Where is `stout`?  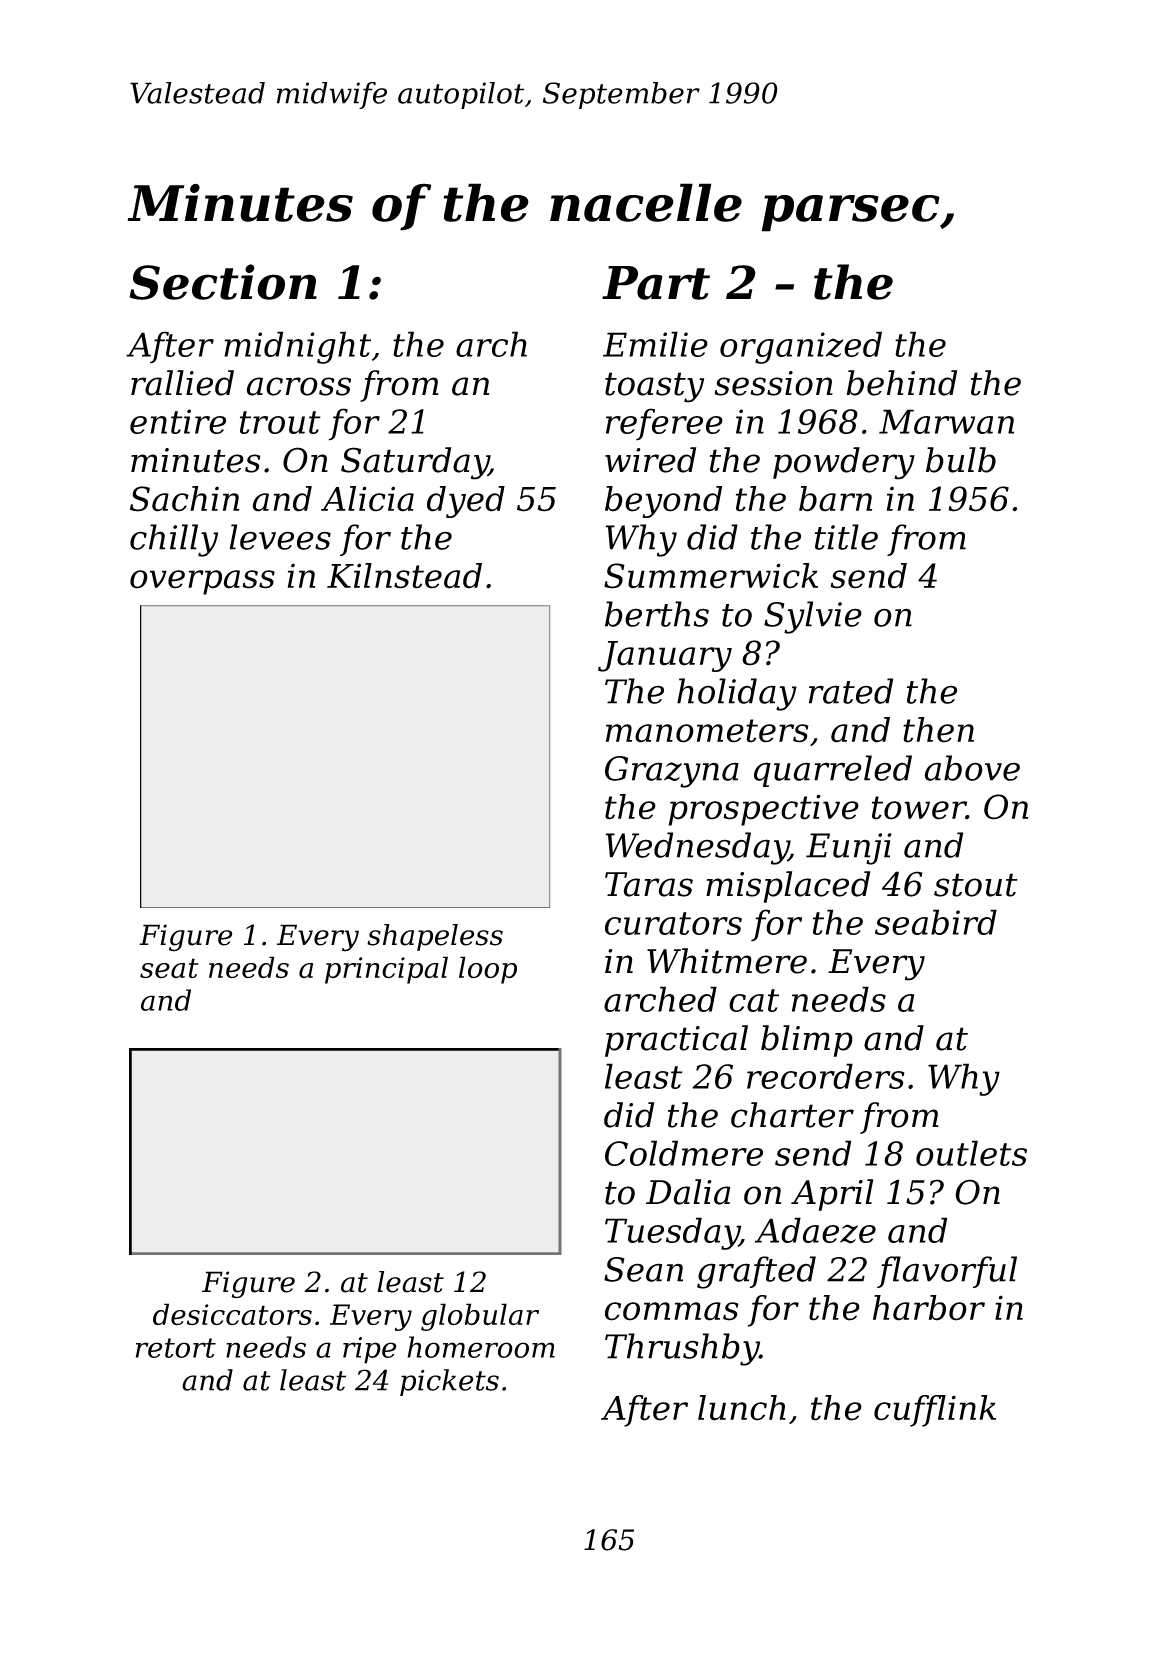 stout is located at coordinates (976, 885).
